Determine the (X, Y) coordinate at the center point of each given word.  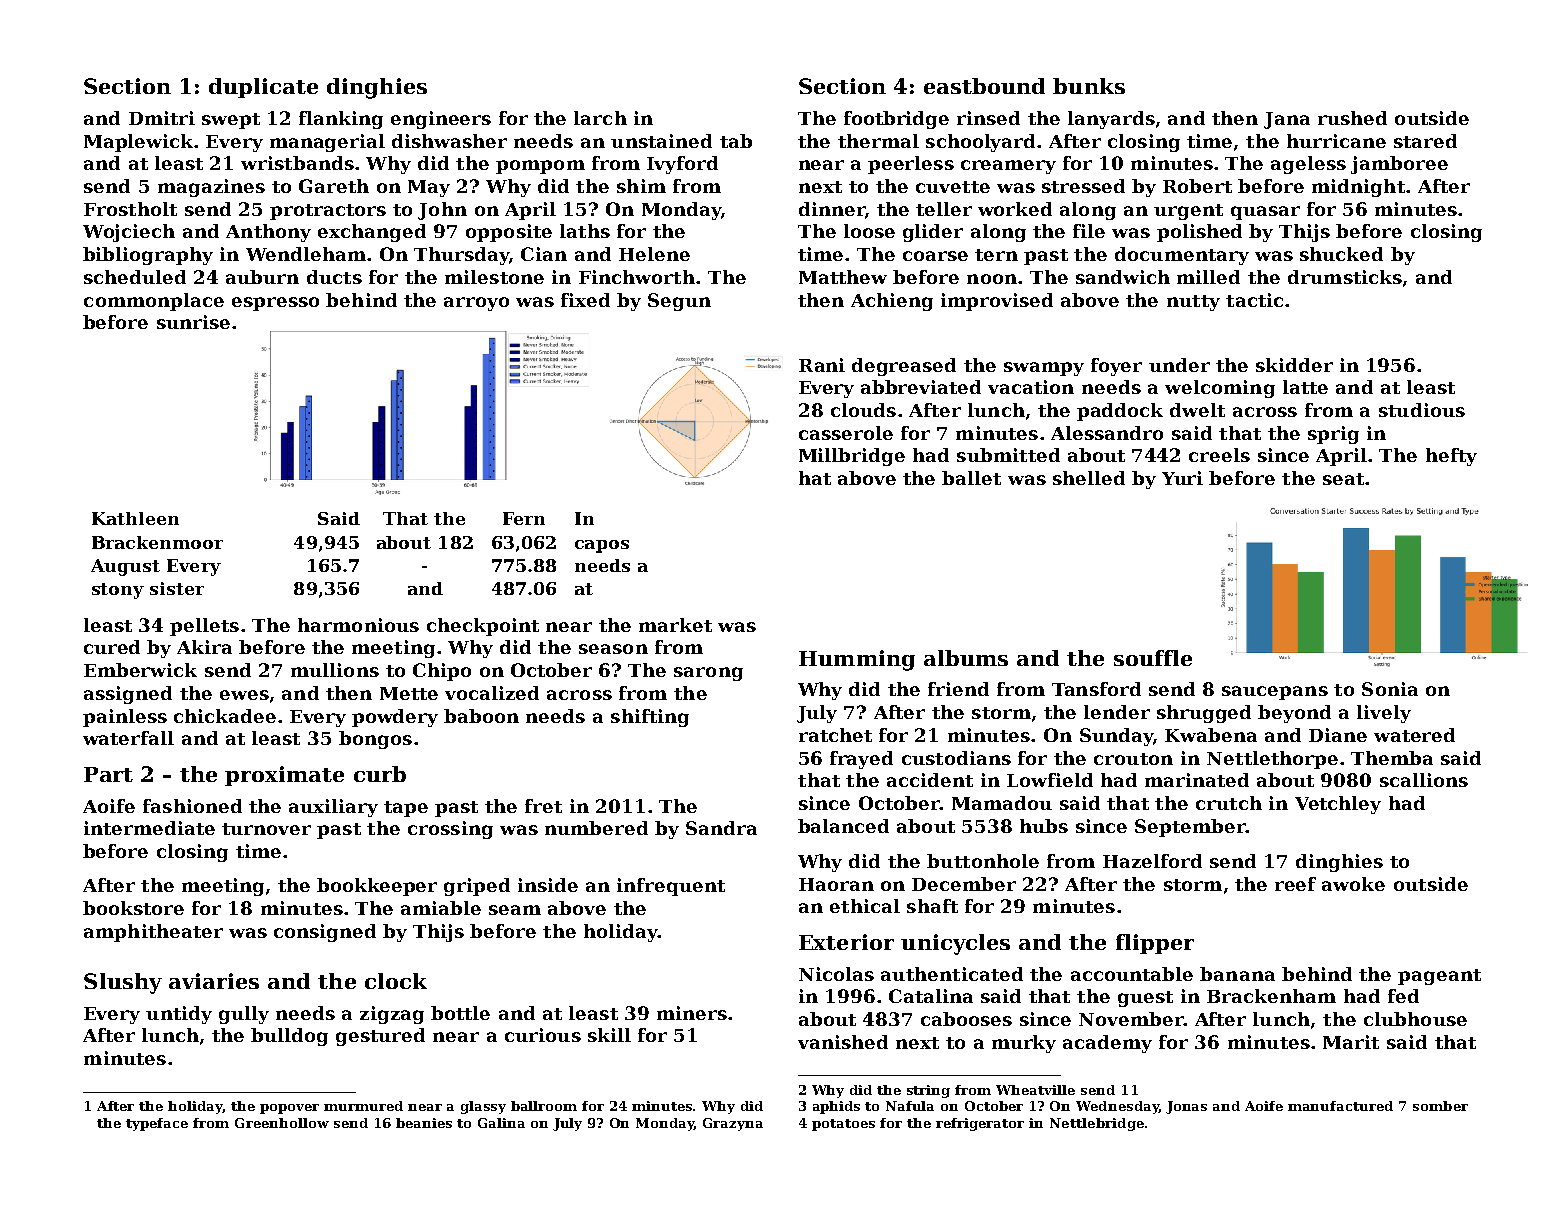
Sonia (1390, 689)
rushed (1352, 118)
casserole (846, 433)
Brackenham (1271, 996)
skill (609, 1035)
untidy (179, 1015)
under (1179, 365)
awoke (1353, 884)
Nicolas (836, 974)
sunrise (193, 322)
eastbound (984, 86)
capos (602, 546)
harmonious (358, 625)
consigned (325, 933)
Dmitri (162, 118)
